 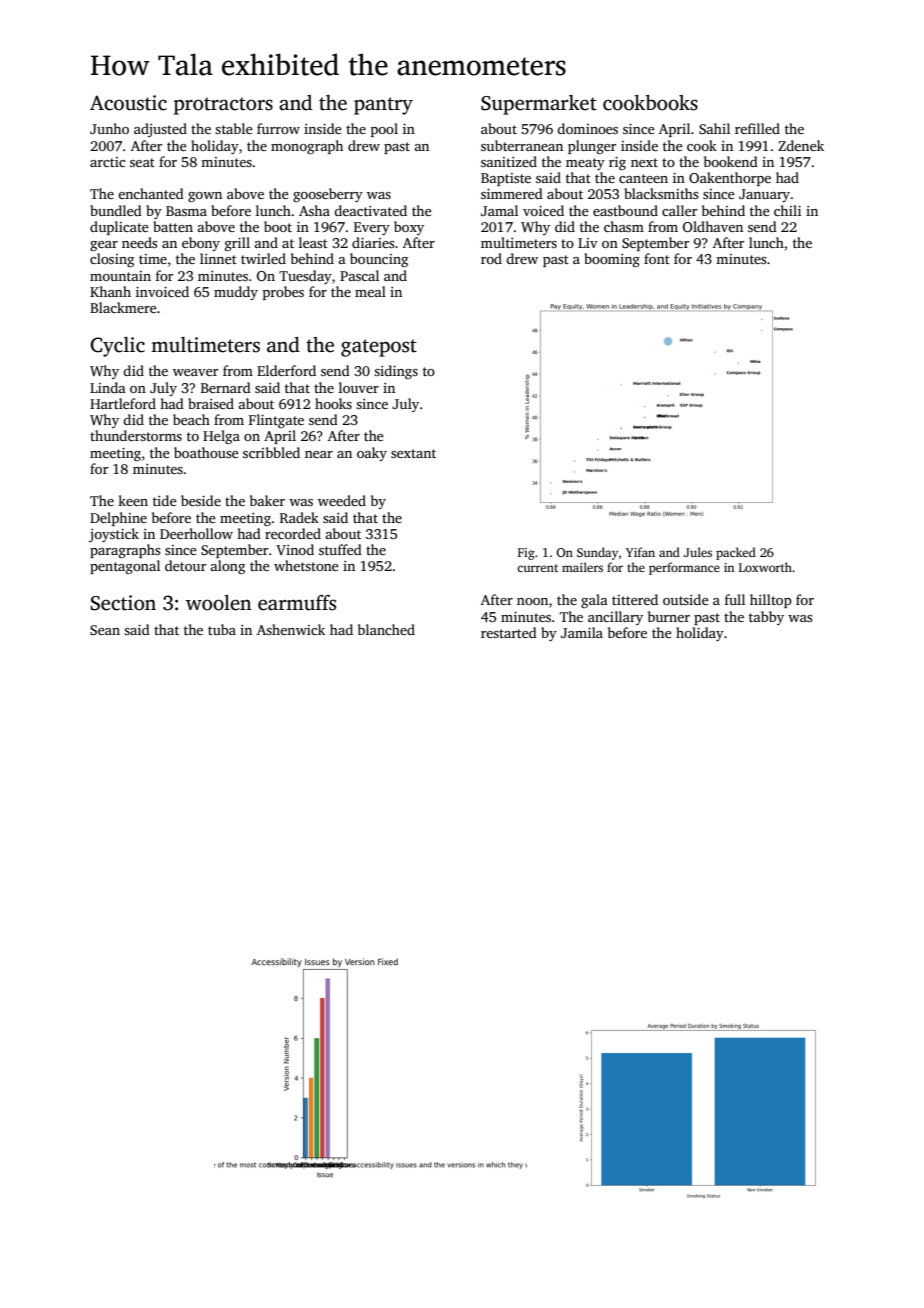 What do you see at coordinates (698, 552) in the screenshot?
I see `Jules` at bounding box center [698, 552].
